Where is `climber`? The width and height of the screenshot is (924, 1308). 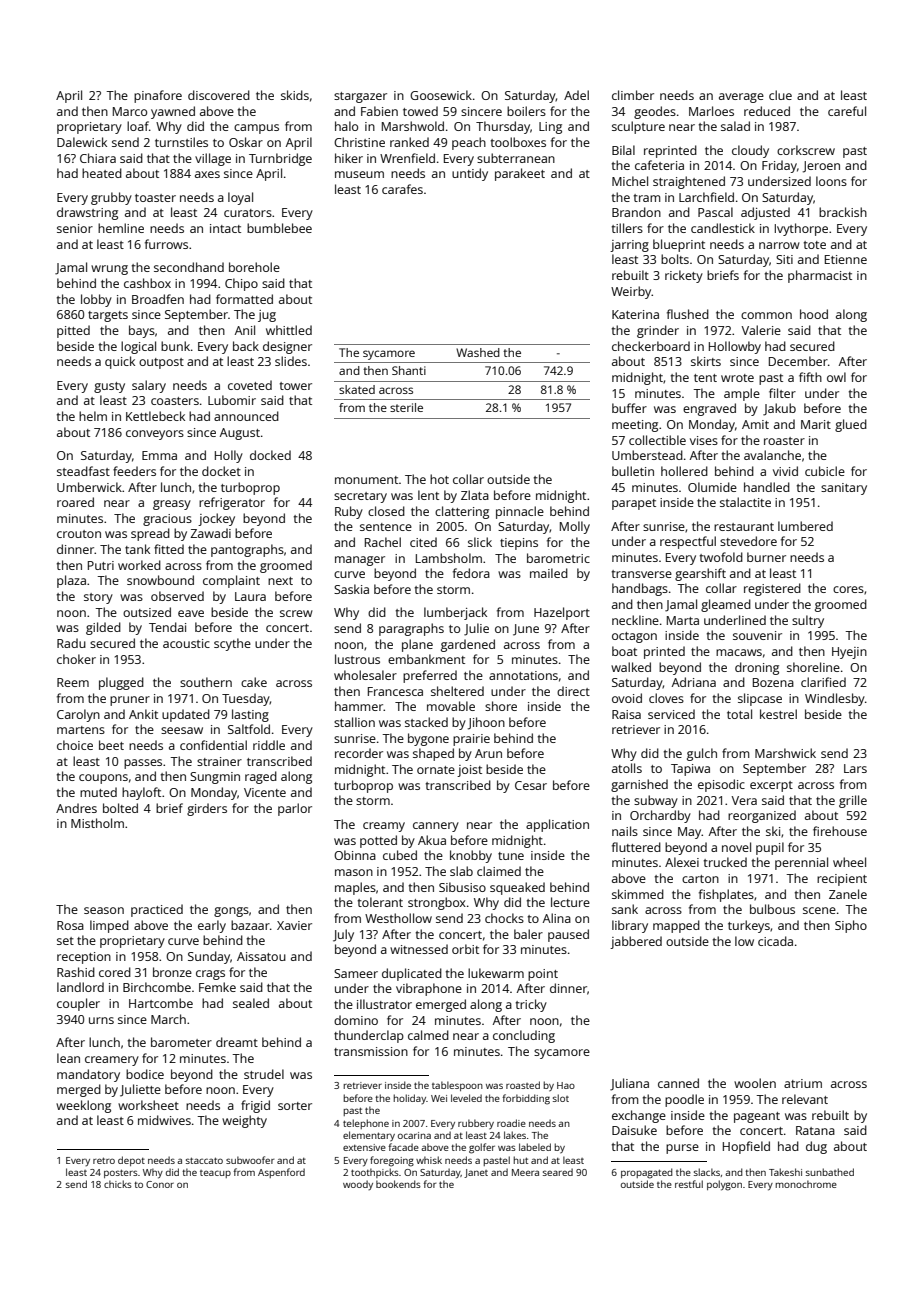 climber is located at coordinates (633, 95).
